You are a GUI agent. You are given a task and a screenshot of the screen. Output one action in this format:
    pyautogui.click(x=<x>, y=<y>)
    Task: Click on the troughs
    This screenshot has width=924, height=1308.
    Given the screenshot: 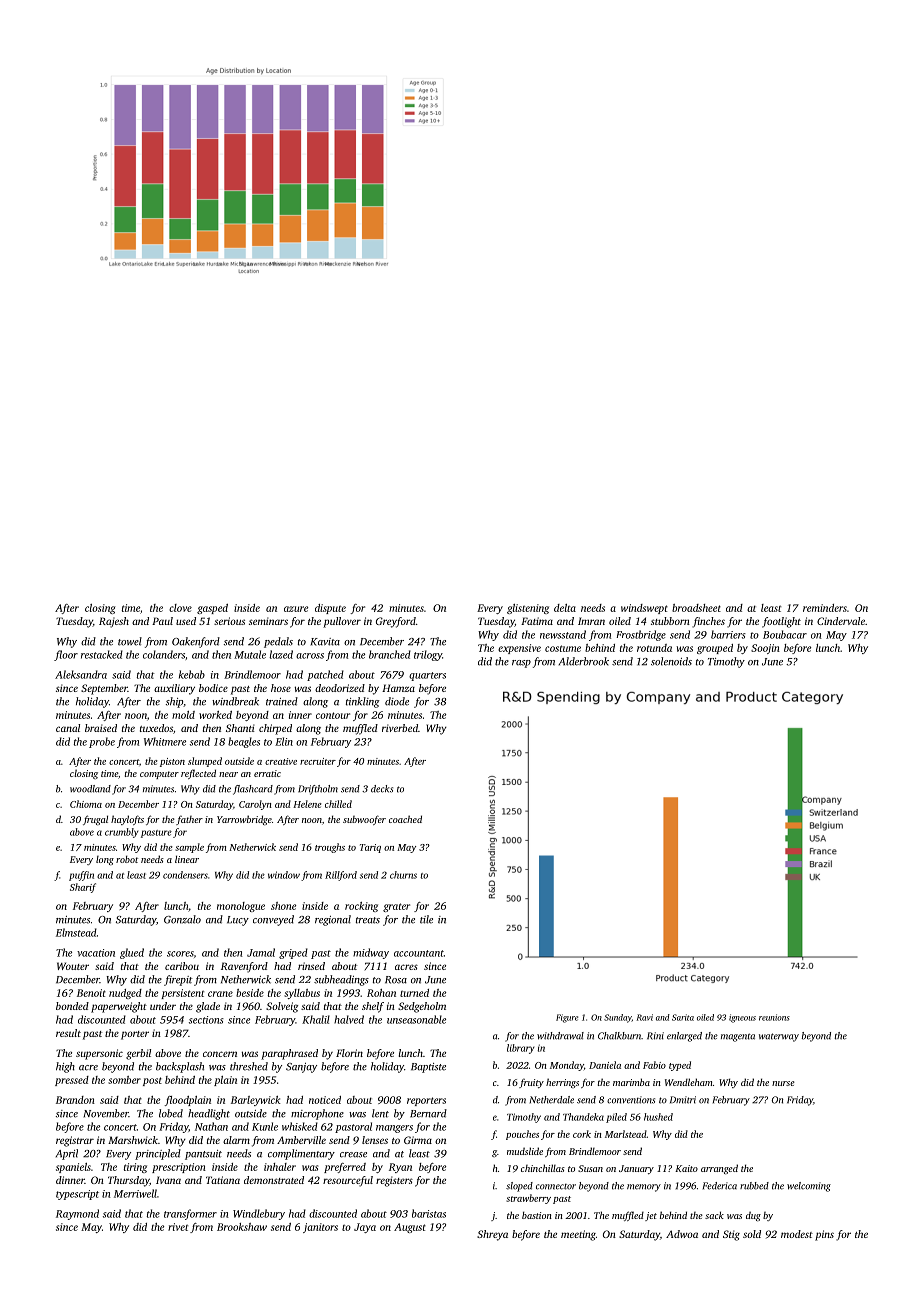 What is the action you would take?
    pyautogui.click(x=330, y=848)
